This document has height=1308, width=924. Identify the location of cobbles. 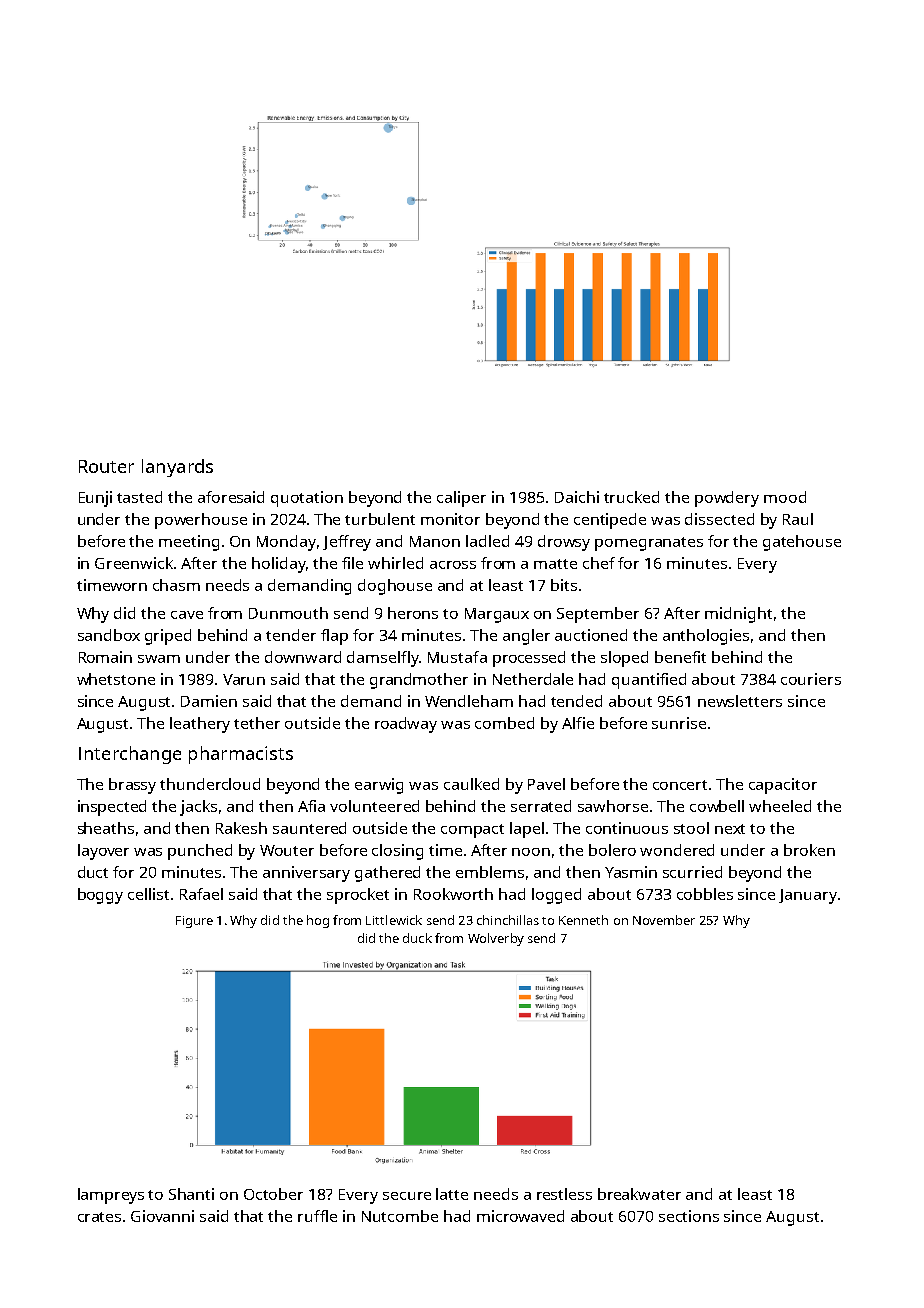
(705, 894).
